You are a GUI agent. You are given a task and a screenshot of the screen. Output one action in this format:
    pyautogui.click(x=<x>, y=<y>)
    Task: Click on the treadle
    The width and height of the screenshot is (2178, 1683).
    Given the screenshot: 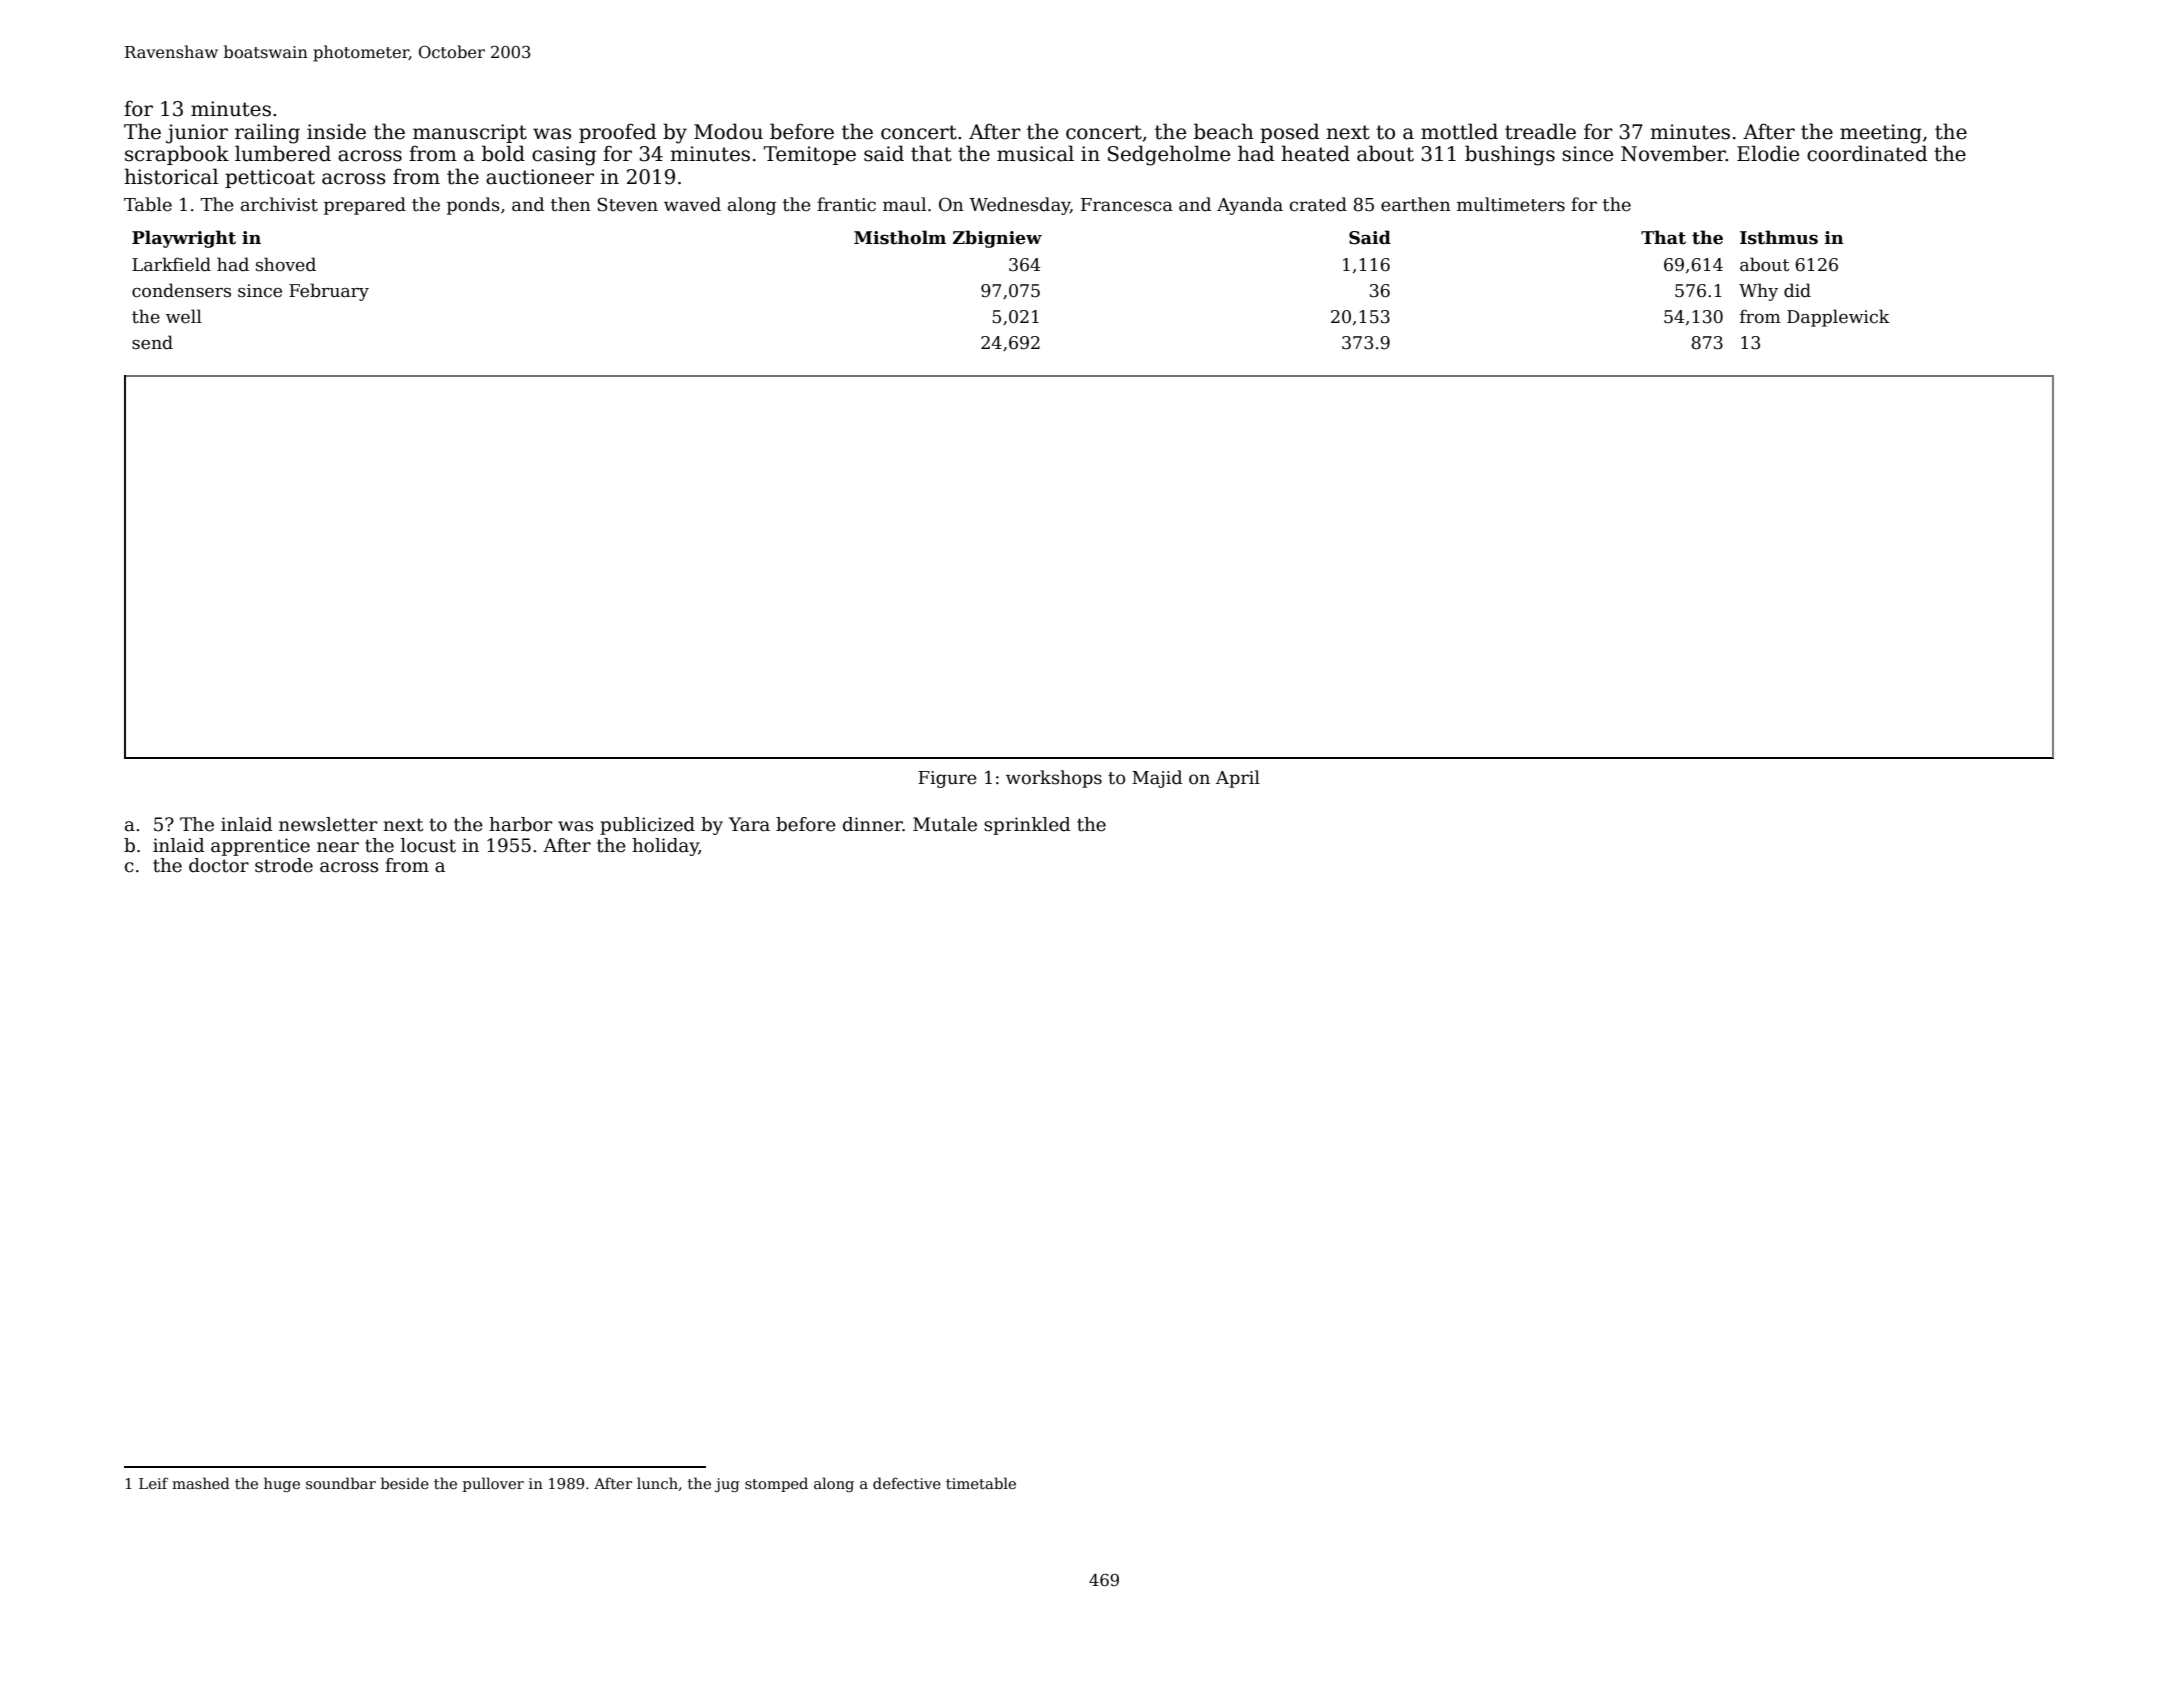 What is the action you would take?
    pyautogui.click(x=1540, y=131)
